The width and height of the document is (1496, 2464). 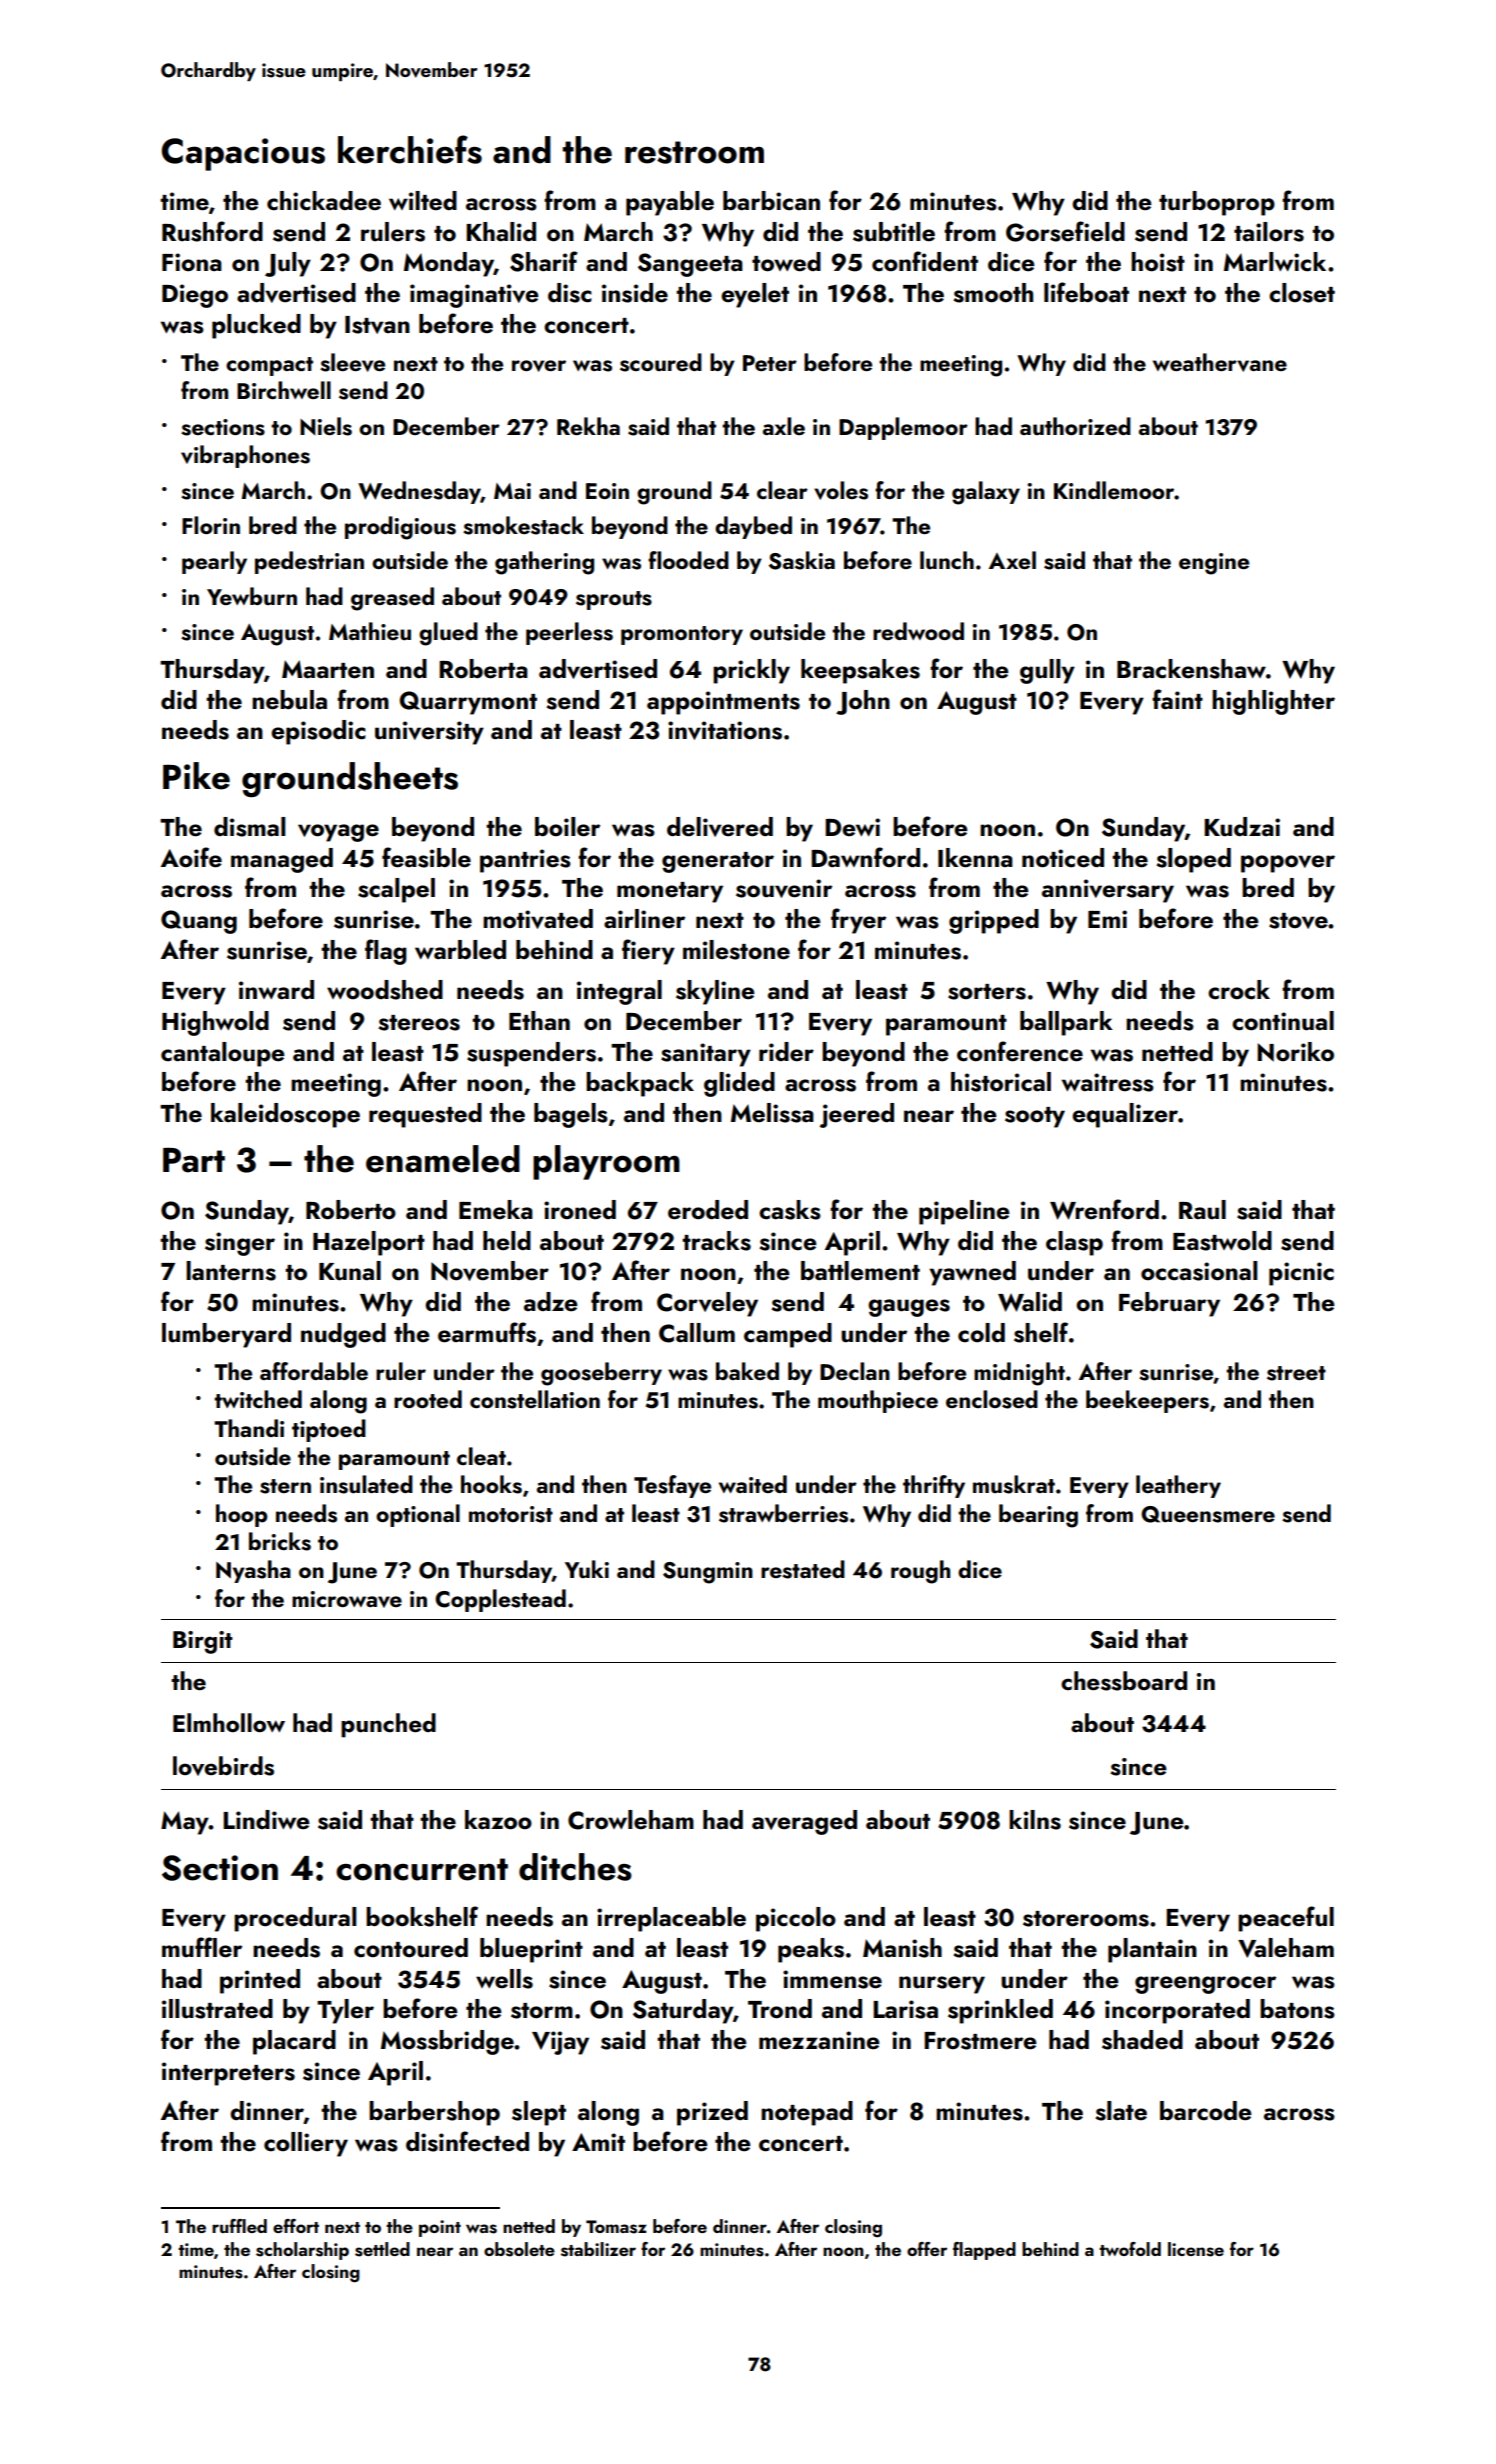 I want to click on kerchiefs, so click(x=410, y=149).
